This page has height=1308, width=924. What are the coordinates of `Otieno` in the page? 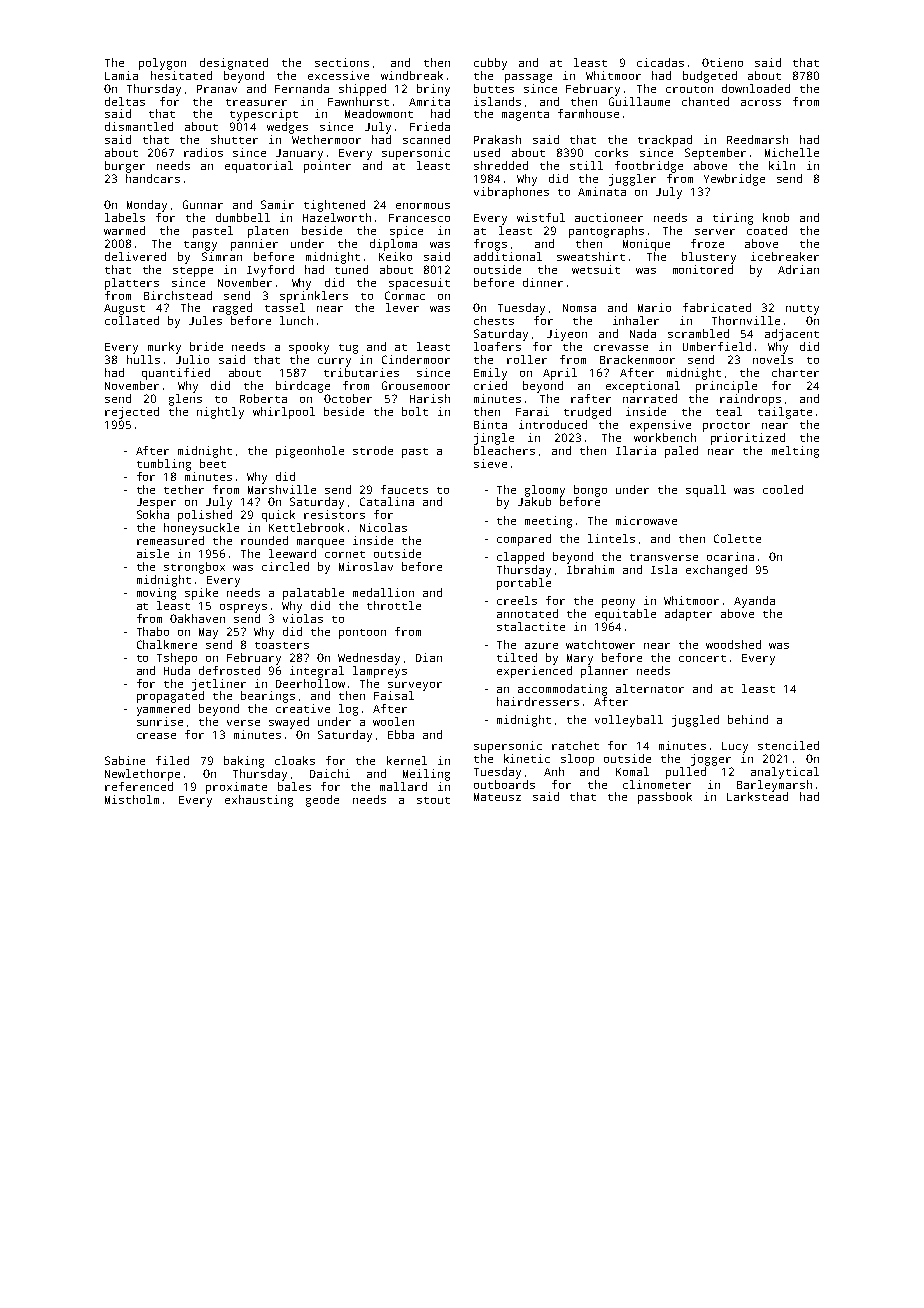 It's located at (722, 62).
